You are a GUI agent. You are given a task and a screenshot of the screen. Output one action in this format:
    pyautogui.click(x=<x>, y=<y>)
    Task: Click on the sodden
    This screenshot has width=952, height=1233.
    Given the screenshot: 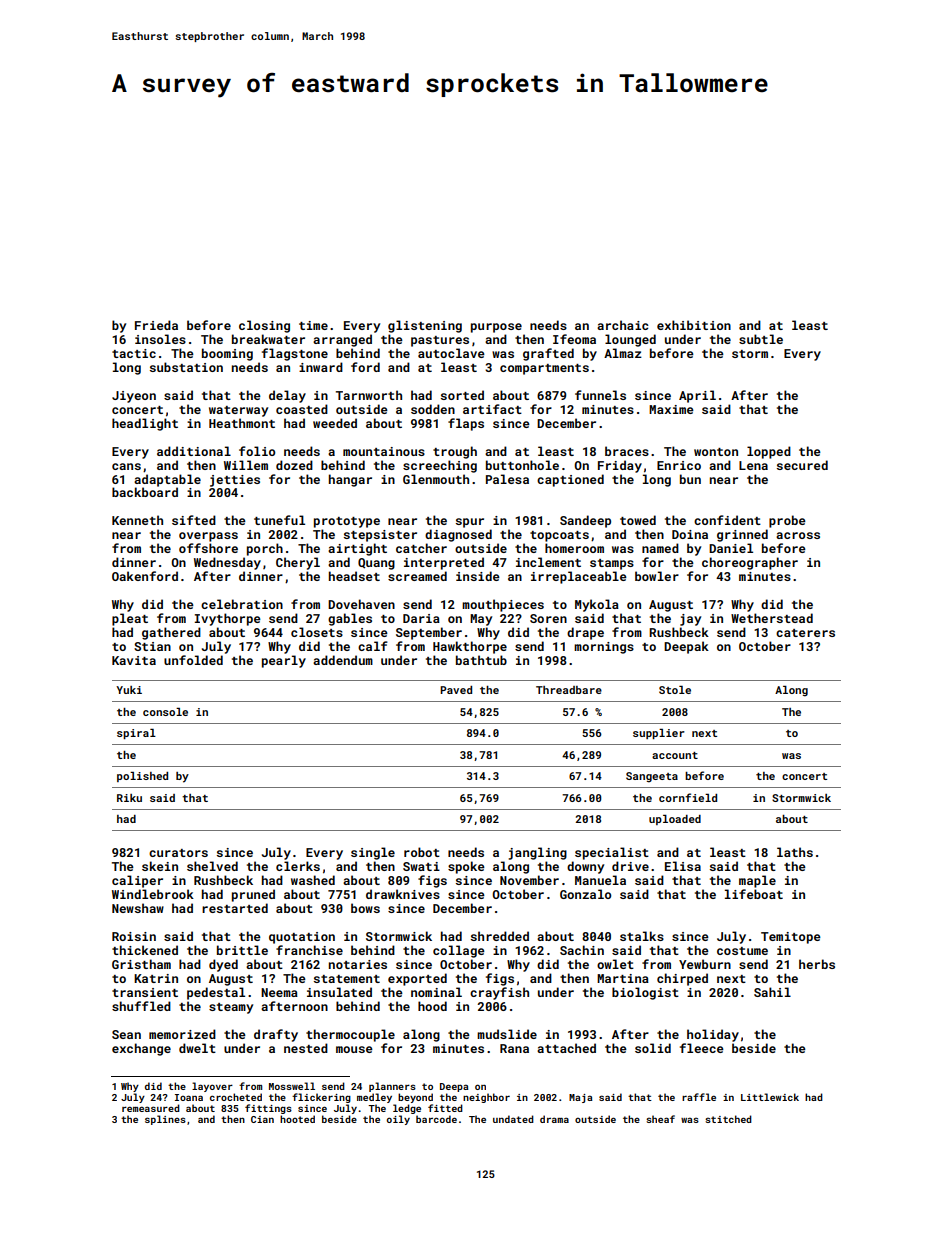 What is the action you would take?
    pyautogui.click(x=433, y=409)
